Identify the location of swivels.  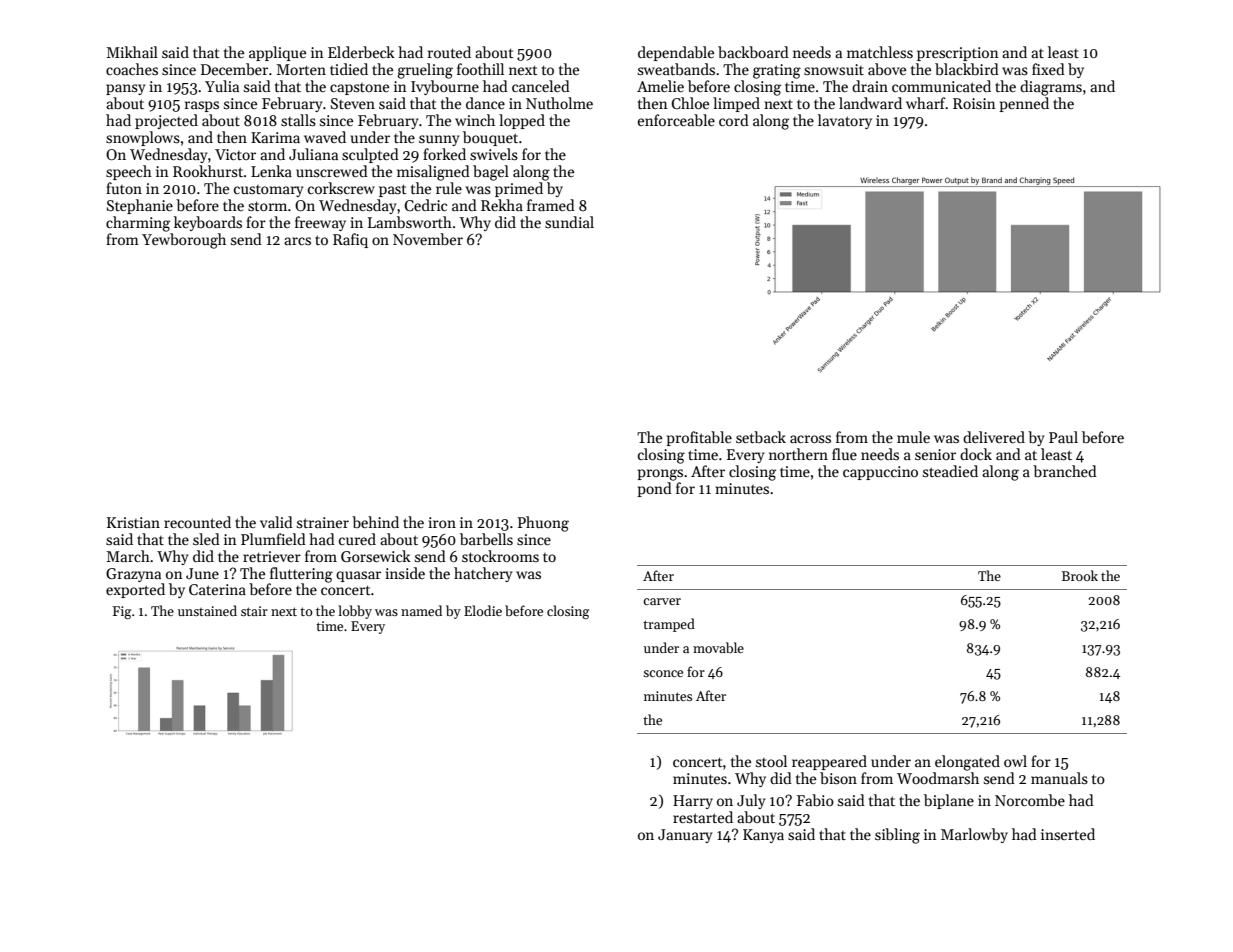
(494, 154).
